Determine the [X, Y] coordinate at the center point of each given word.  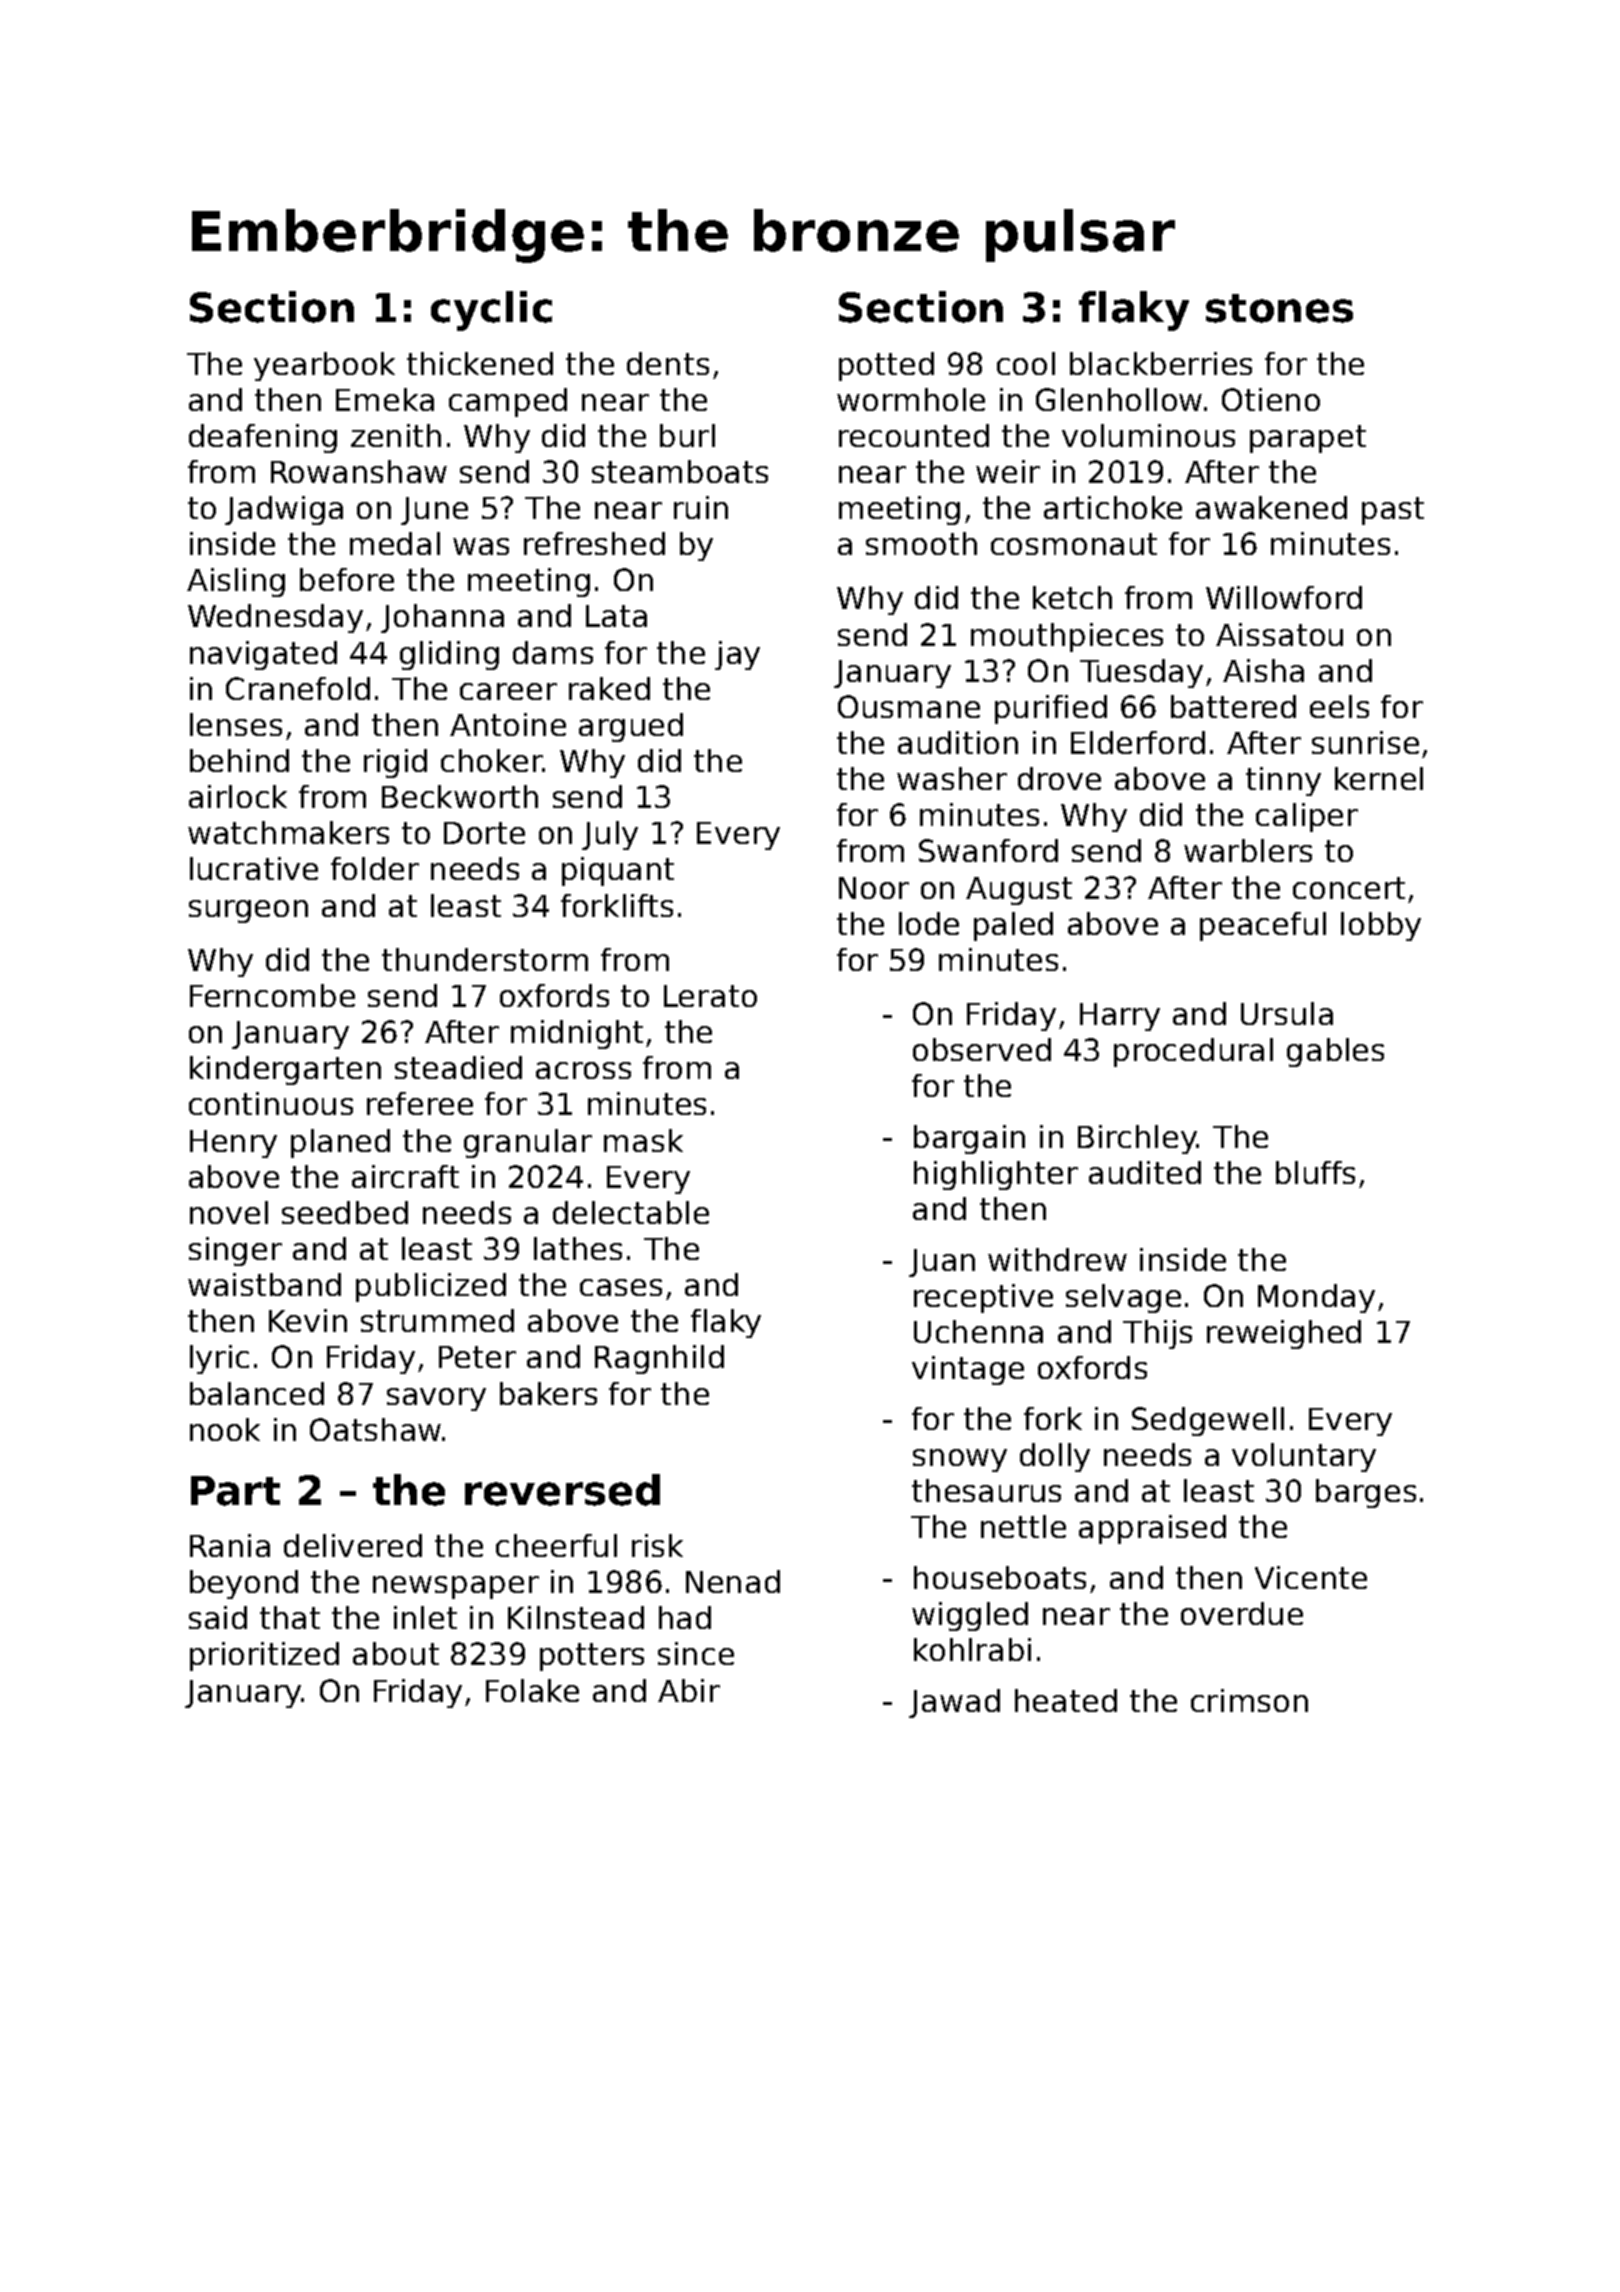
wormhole [911, 399]
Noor [874, 888]
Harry [1120, 1017]
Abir [689, 1690]
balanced [257, 1393]
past [1393, 511]
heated [1066, 1700]
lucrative [254, 868]
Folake [532, 1690]
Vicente [1311, 1577]
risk [657, 1545]
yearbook [324, 366]
